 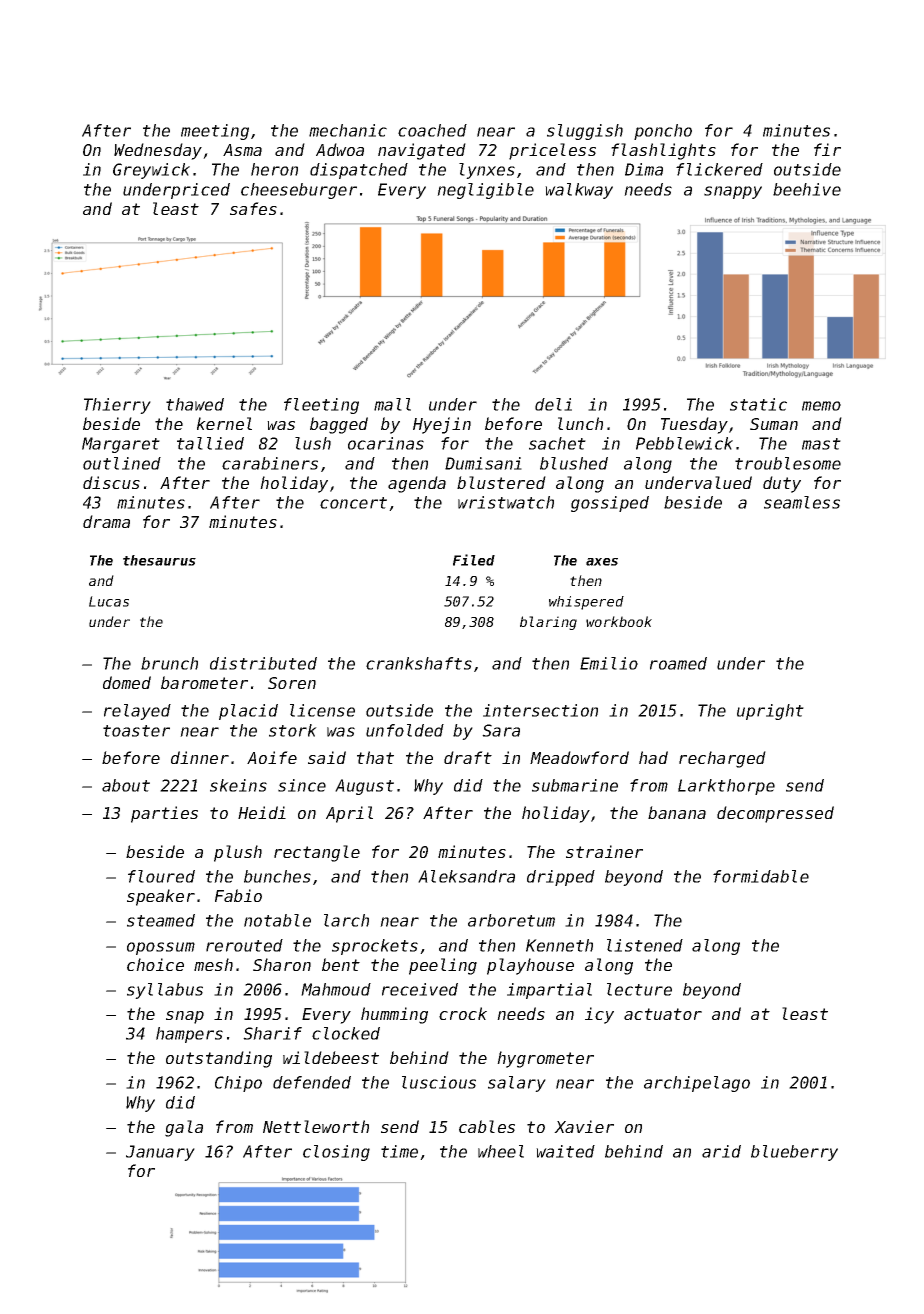 What do you see at coordinates (487, 1126) in the screenshot?
I see `cables` at bounding box center [487, 1126].
